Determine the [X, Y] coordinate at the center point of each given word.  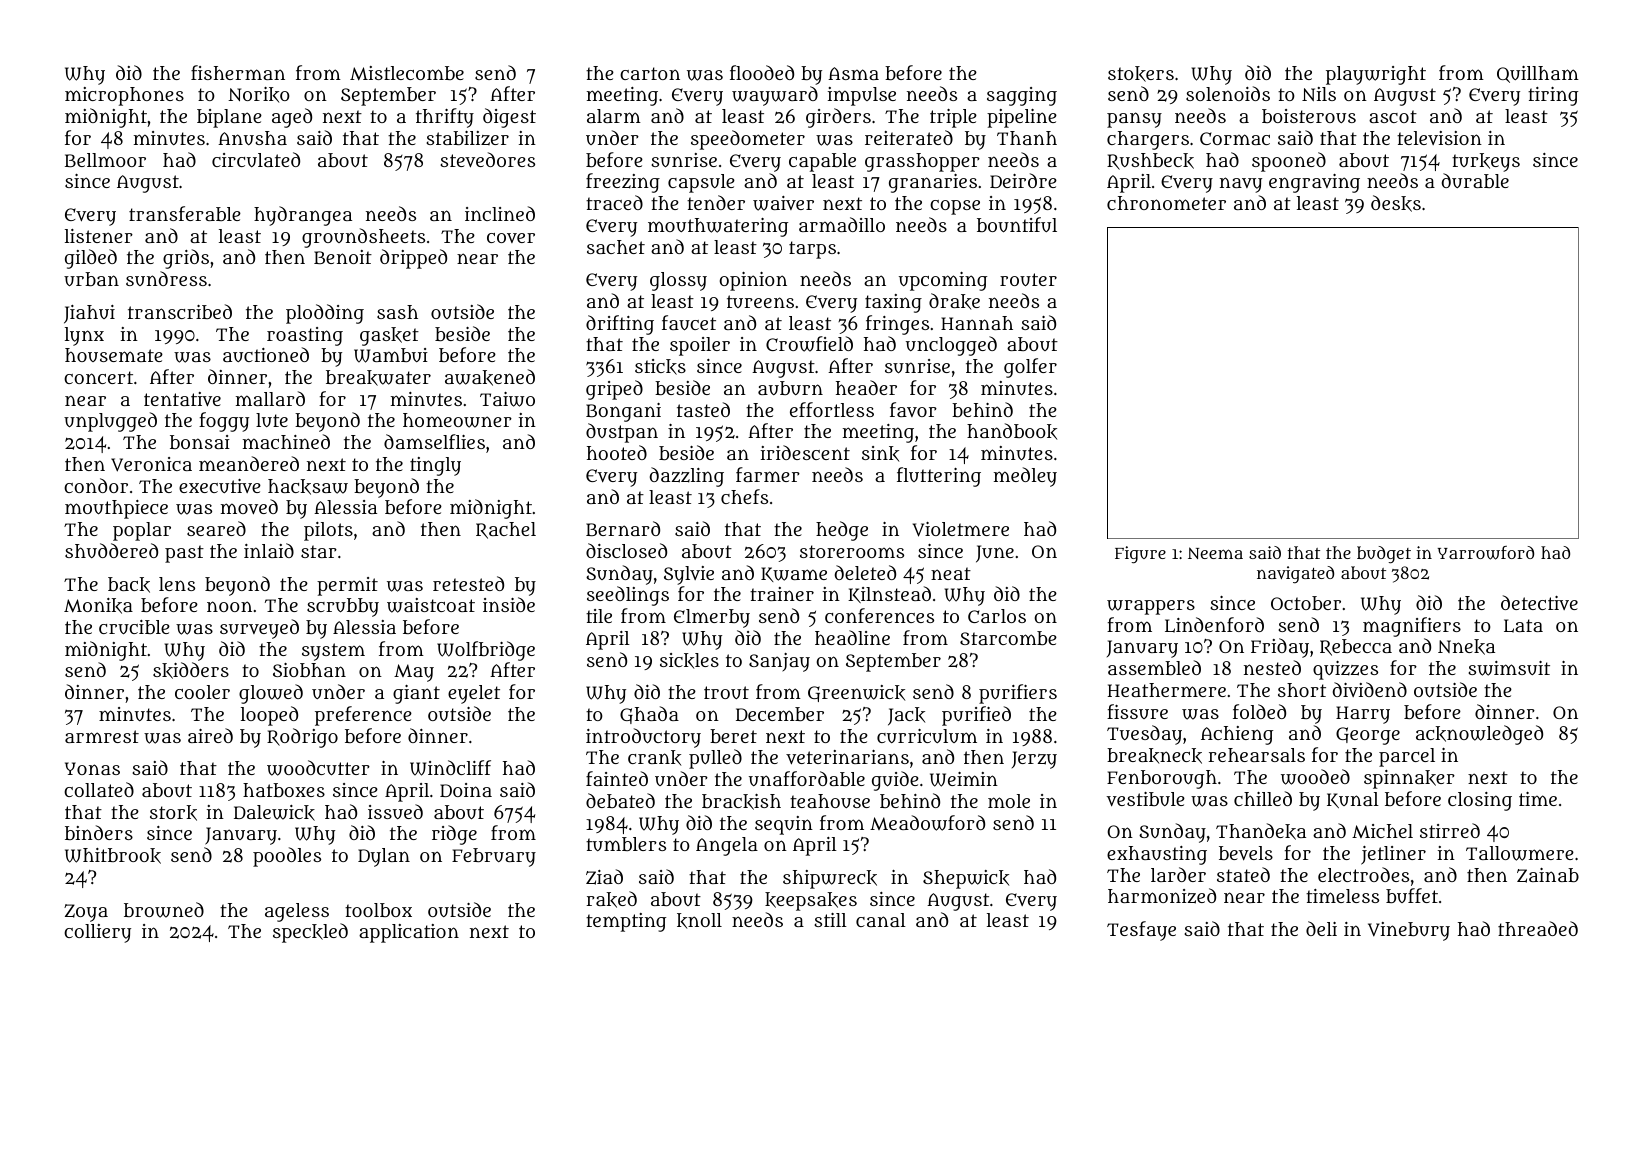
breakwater [378, 378]
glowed [271, 694]
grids [186, 259]
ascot [1393, 116]
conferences [879, 615]
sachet [616, 247]
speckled [310, 933]
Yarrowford [1486, 553]
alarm [614, 116]
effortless [832, 409]
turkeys [1486, 162]
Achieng [1237, 735]
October [1306, 603]
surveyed [259, 629]
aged [292, 118]
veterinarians [847, 757]
